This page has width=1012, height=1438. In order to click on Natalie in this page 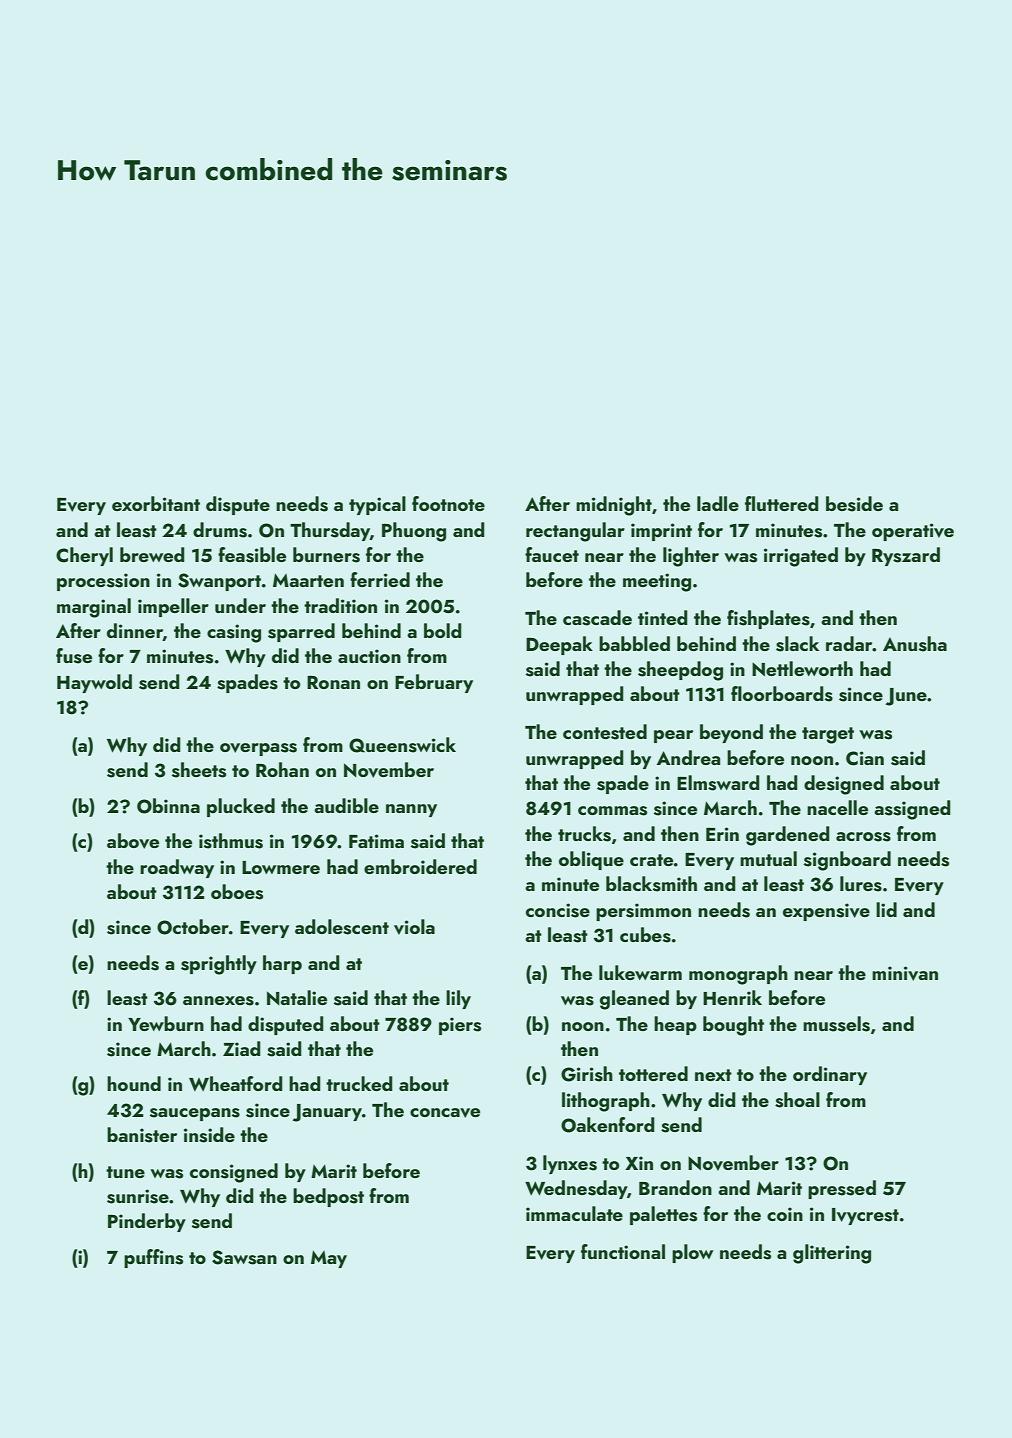, I will do `click(297, 997)`.
